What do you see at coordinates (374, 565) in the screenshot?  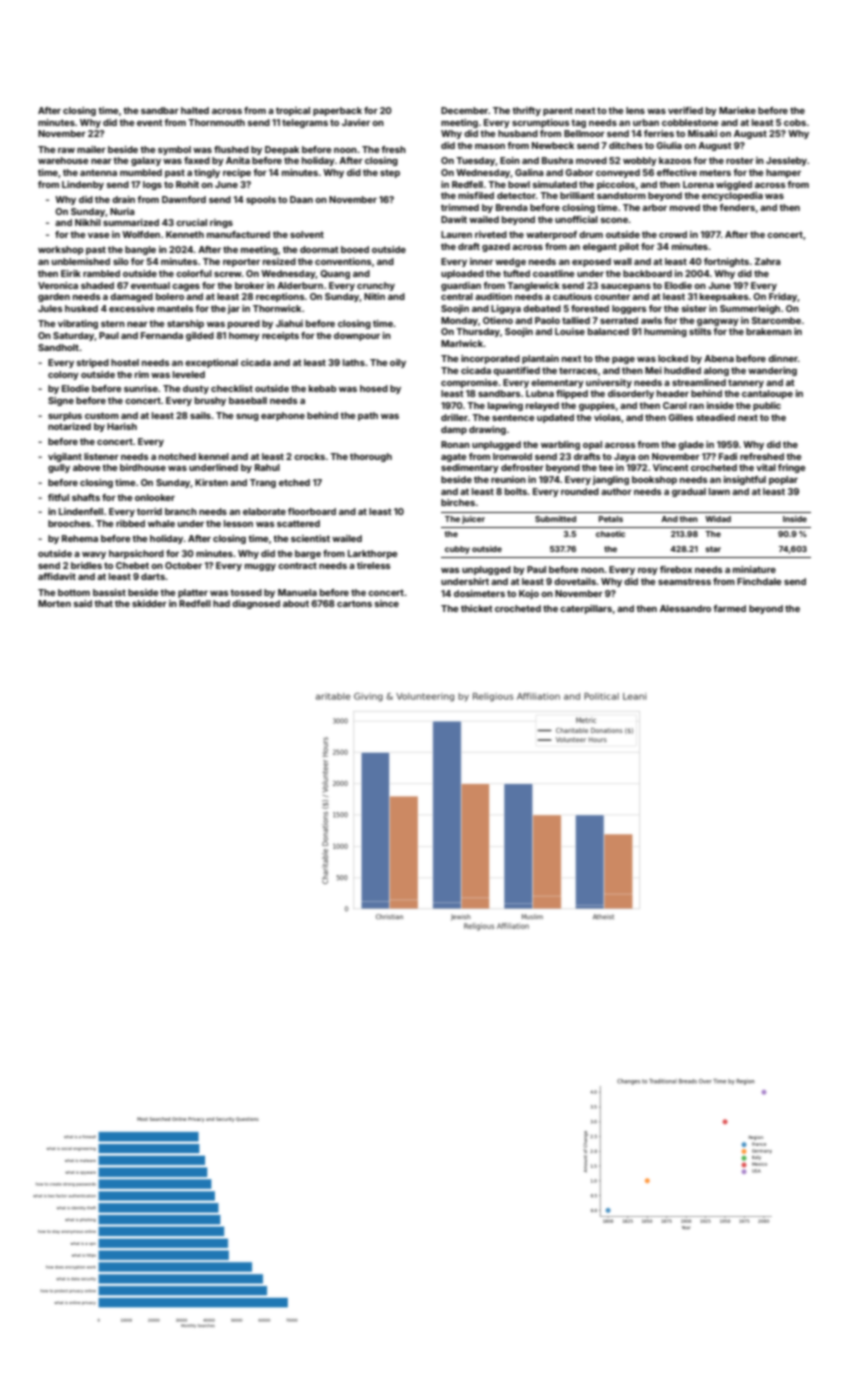 I see `tireless` at bounding box center [374, 565].
